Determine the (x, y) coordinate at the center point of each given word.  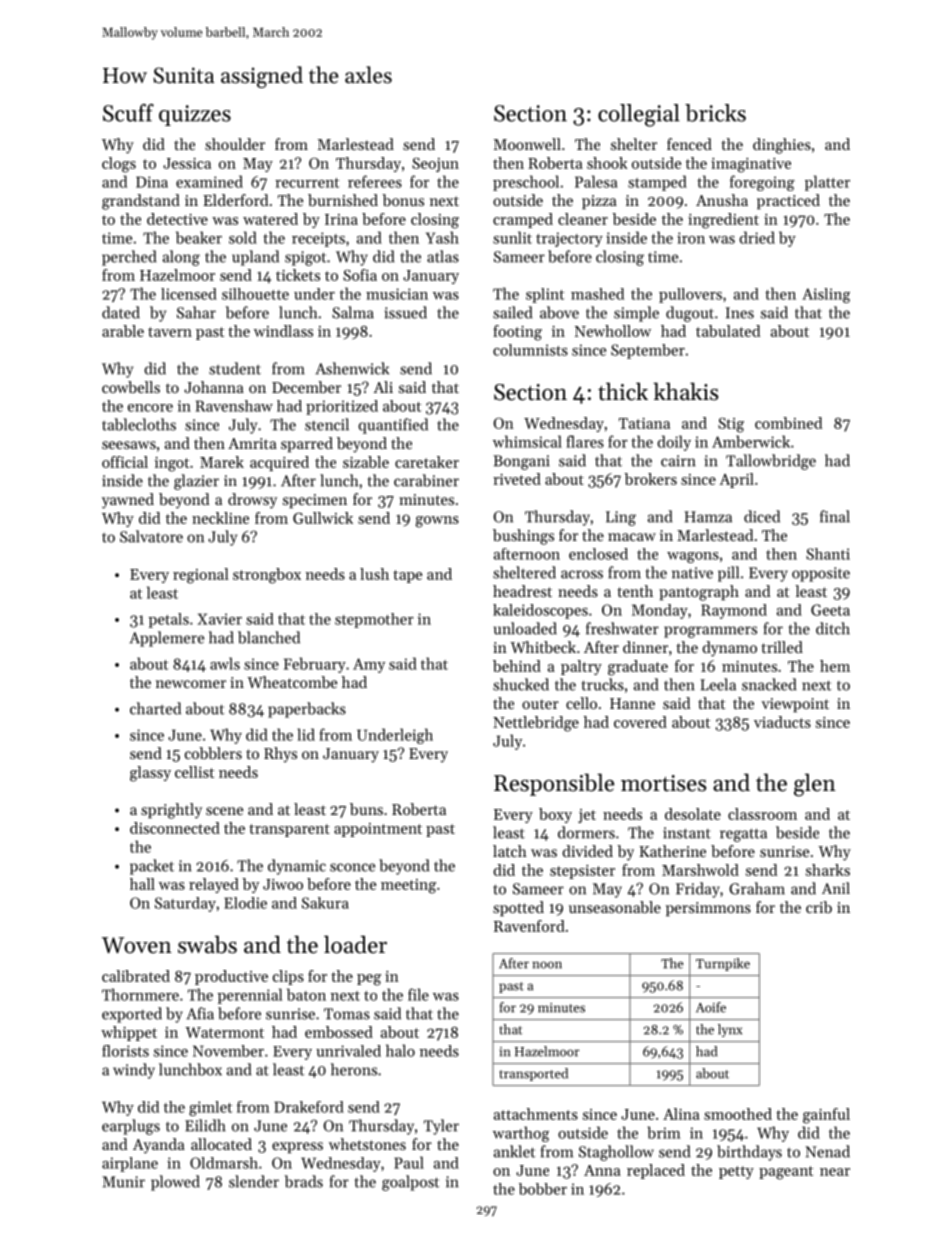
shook (607, 163)
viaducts (782, 722)
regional (201, 576)
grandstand (141, 202)
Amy (369, 665)
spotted (518, 908)
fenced (689, 144)
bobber (543, 1189)
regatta (743, 835)
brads (304, 1181)
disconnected (175, 828)
